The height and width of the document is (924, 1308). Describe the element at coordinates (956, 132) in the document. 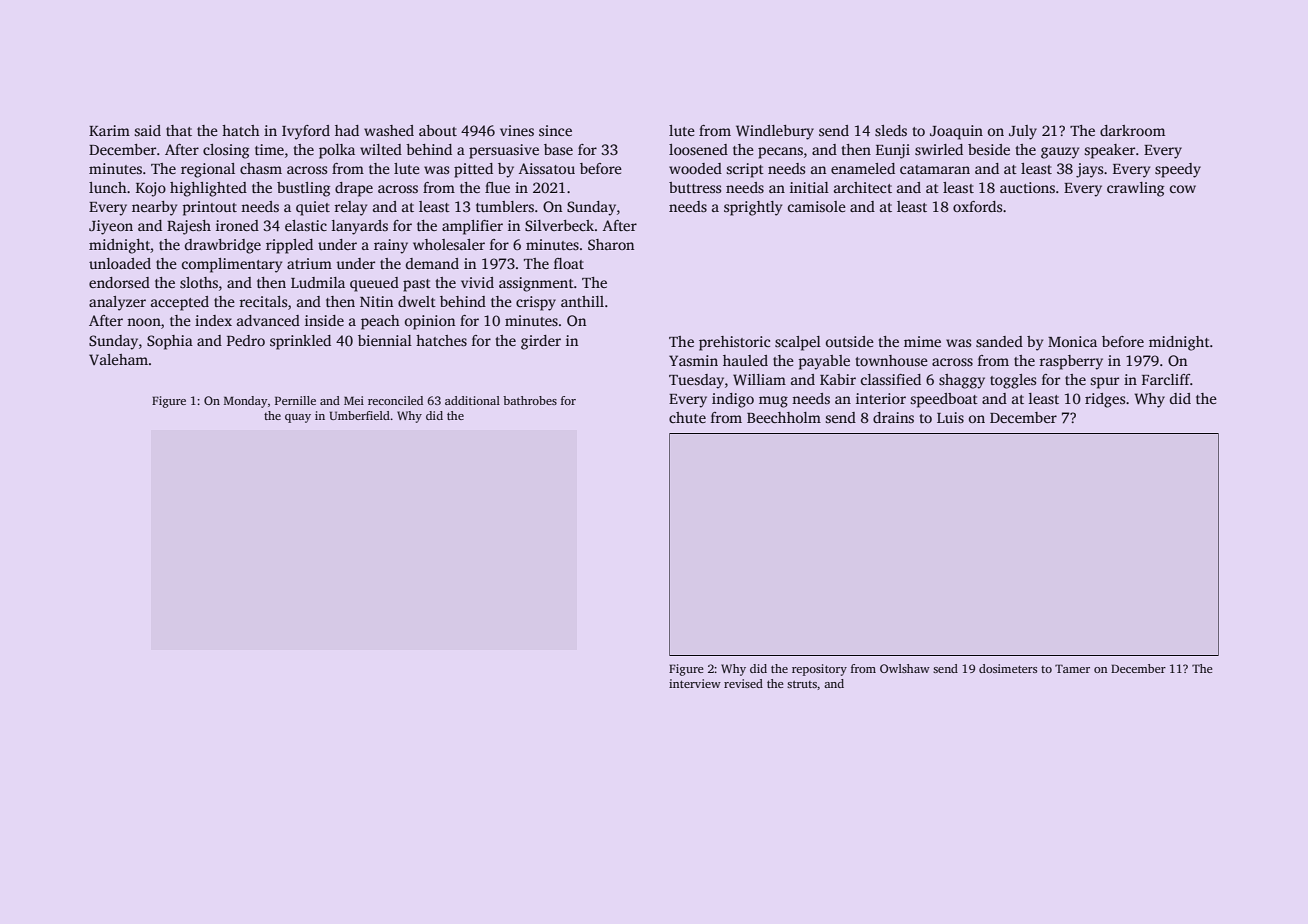

I see `Joaquin` at that location.
